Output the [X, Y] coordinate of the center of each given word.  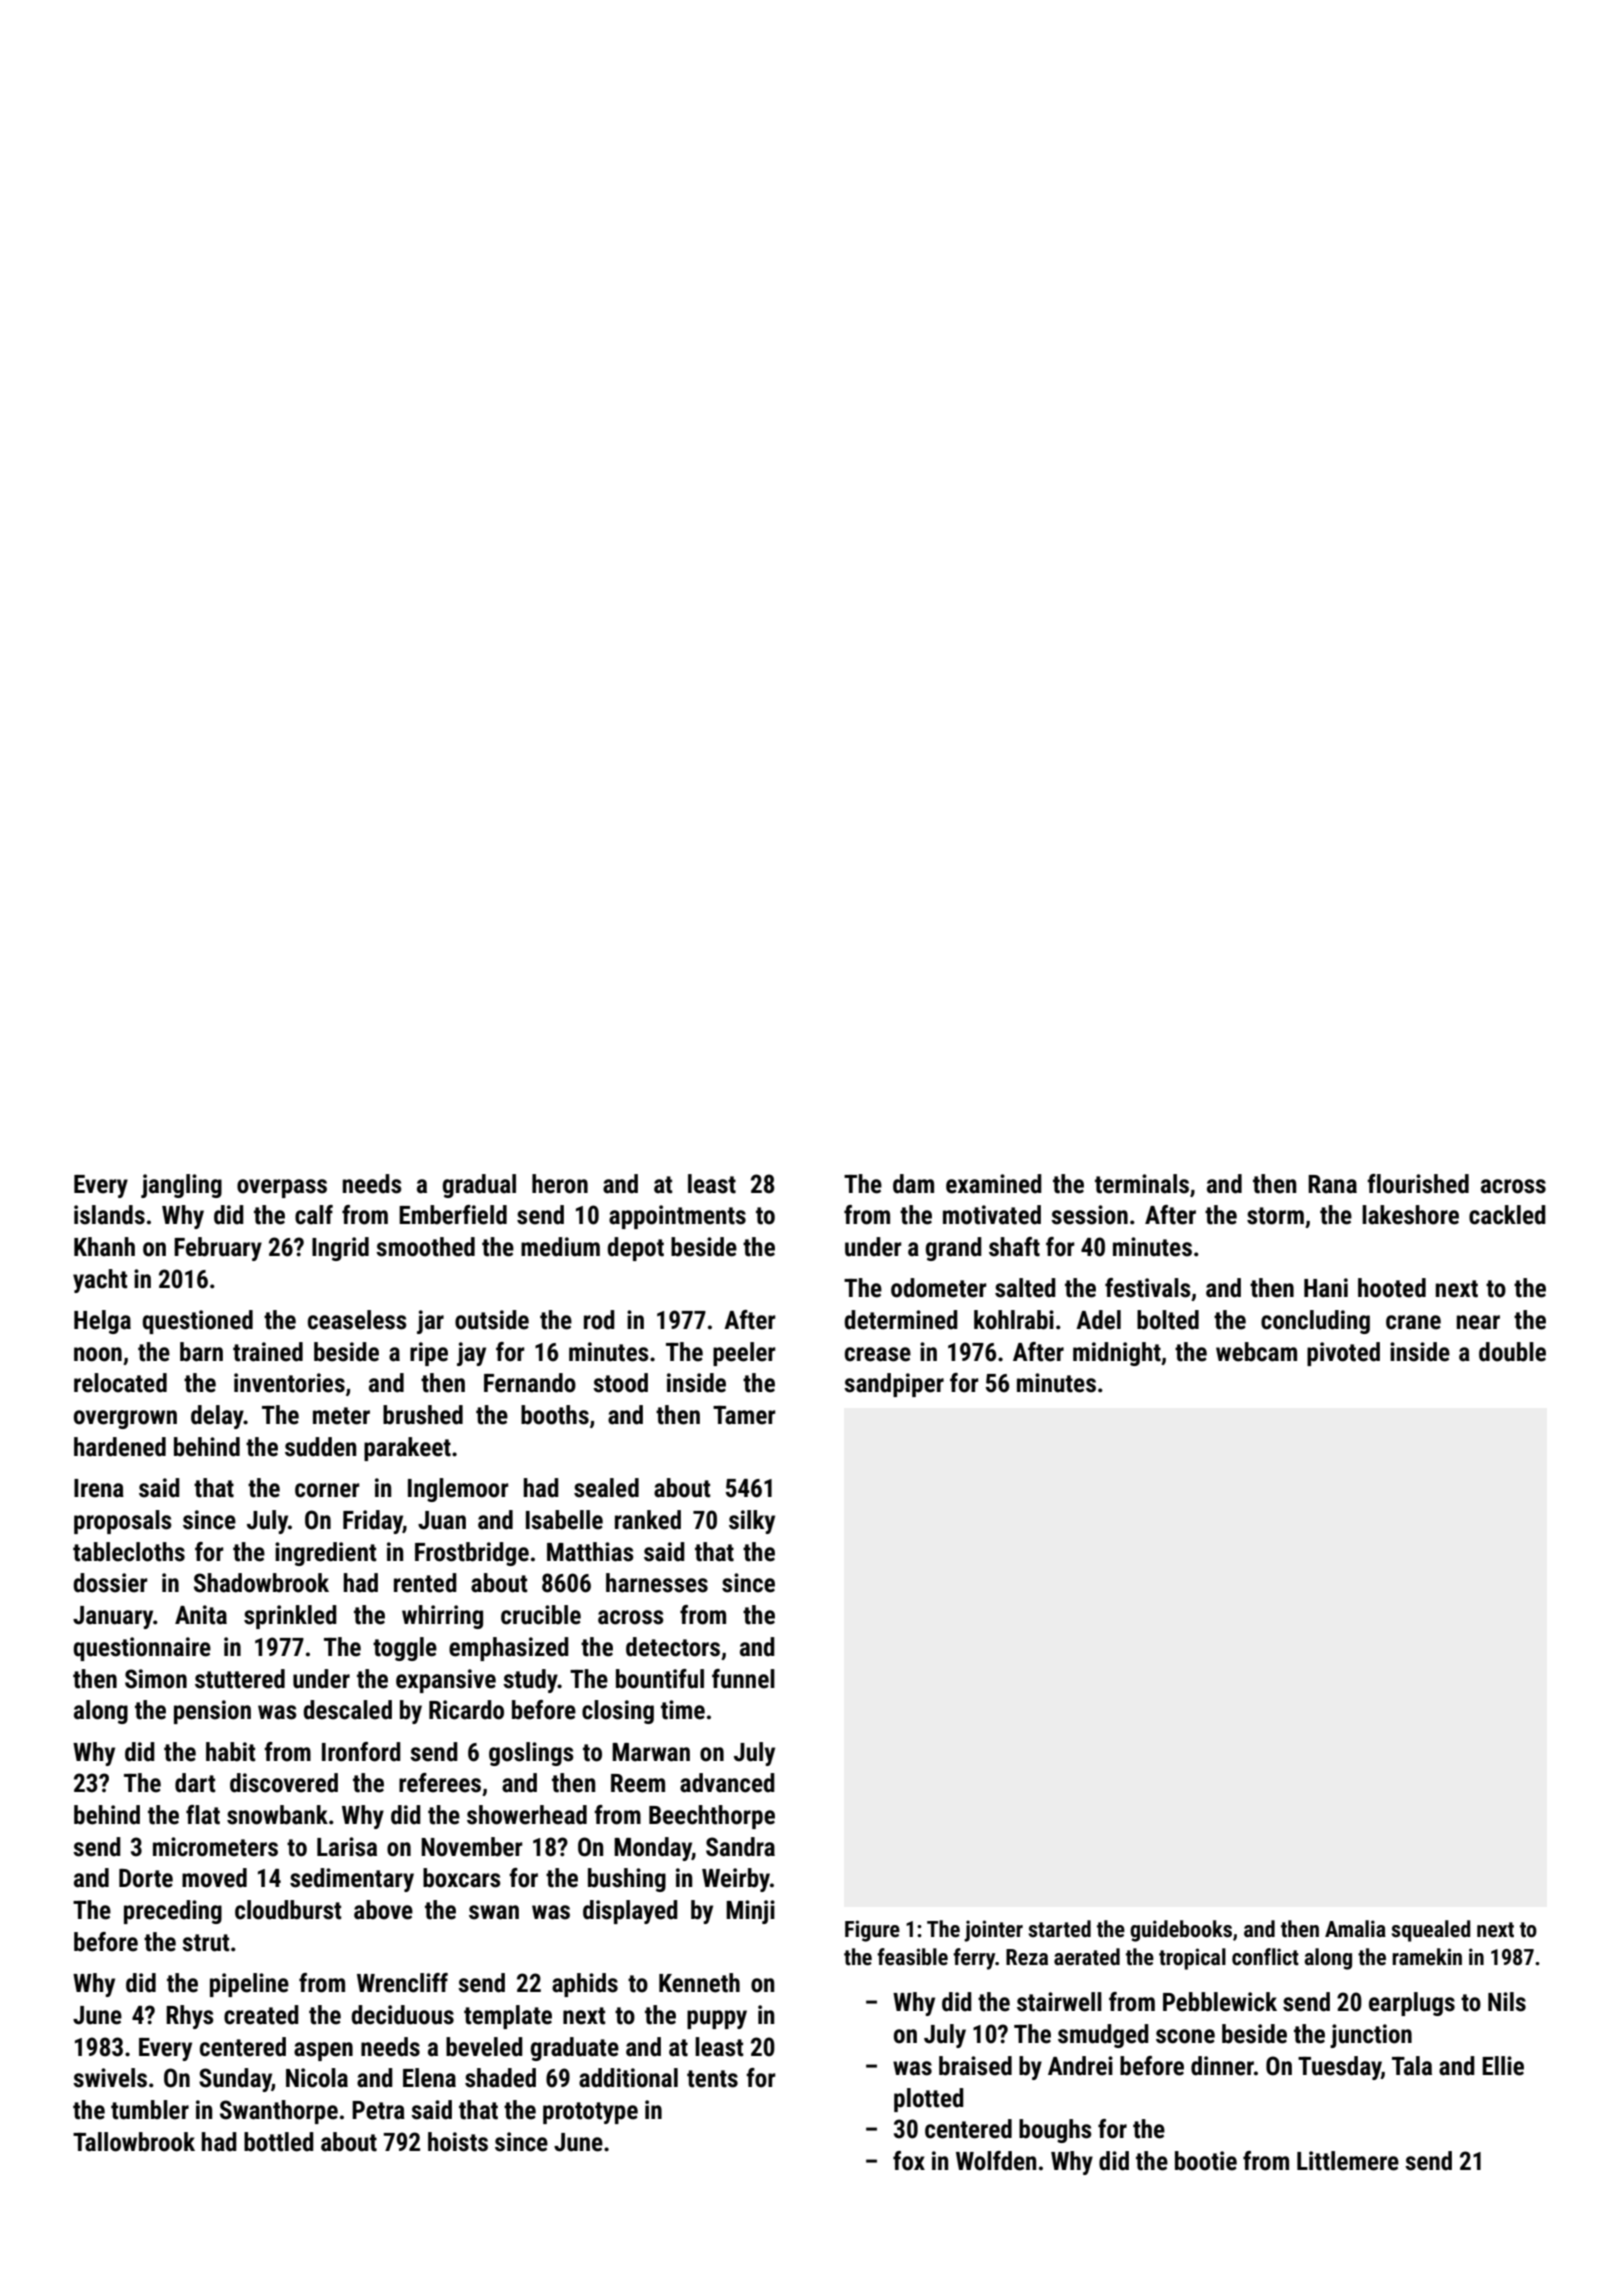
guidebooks [1181, 1931]
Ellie [1503, 2066]
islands [109, 1215]
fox [909, 2161]
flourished [1418, 1184]
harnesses [657, 1583]
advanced [727, 1783]
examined [994, 1184]
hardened [120, 1447]
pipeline [249, 1985]
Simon [156, 1679]
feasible [912, 1957]
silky [752, 1522]
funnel [743, 1679]
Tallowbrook [134, 2142]
